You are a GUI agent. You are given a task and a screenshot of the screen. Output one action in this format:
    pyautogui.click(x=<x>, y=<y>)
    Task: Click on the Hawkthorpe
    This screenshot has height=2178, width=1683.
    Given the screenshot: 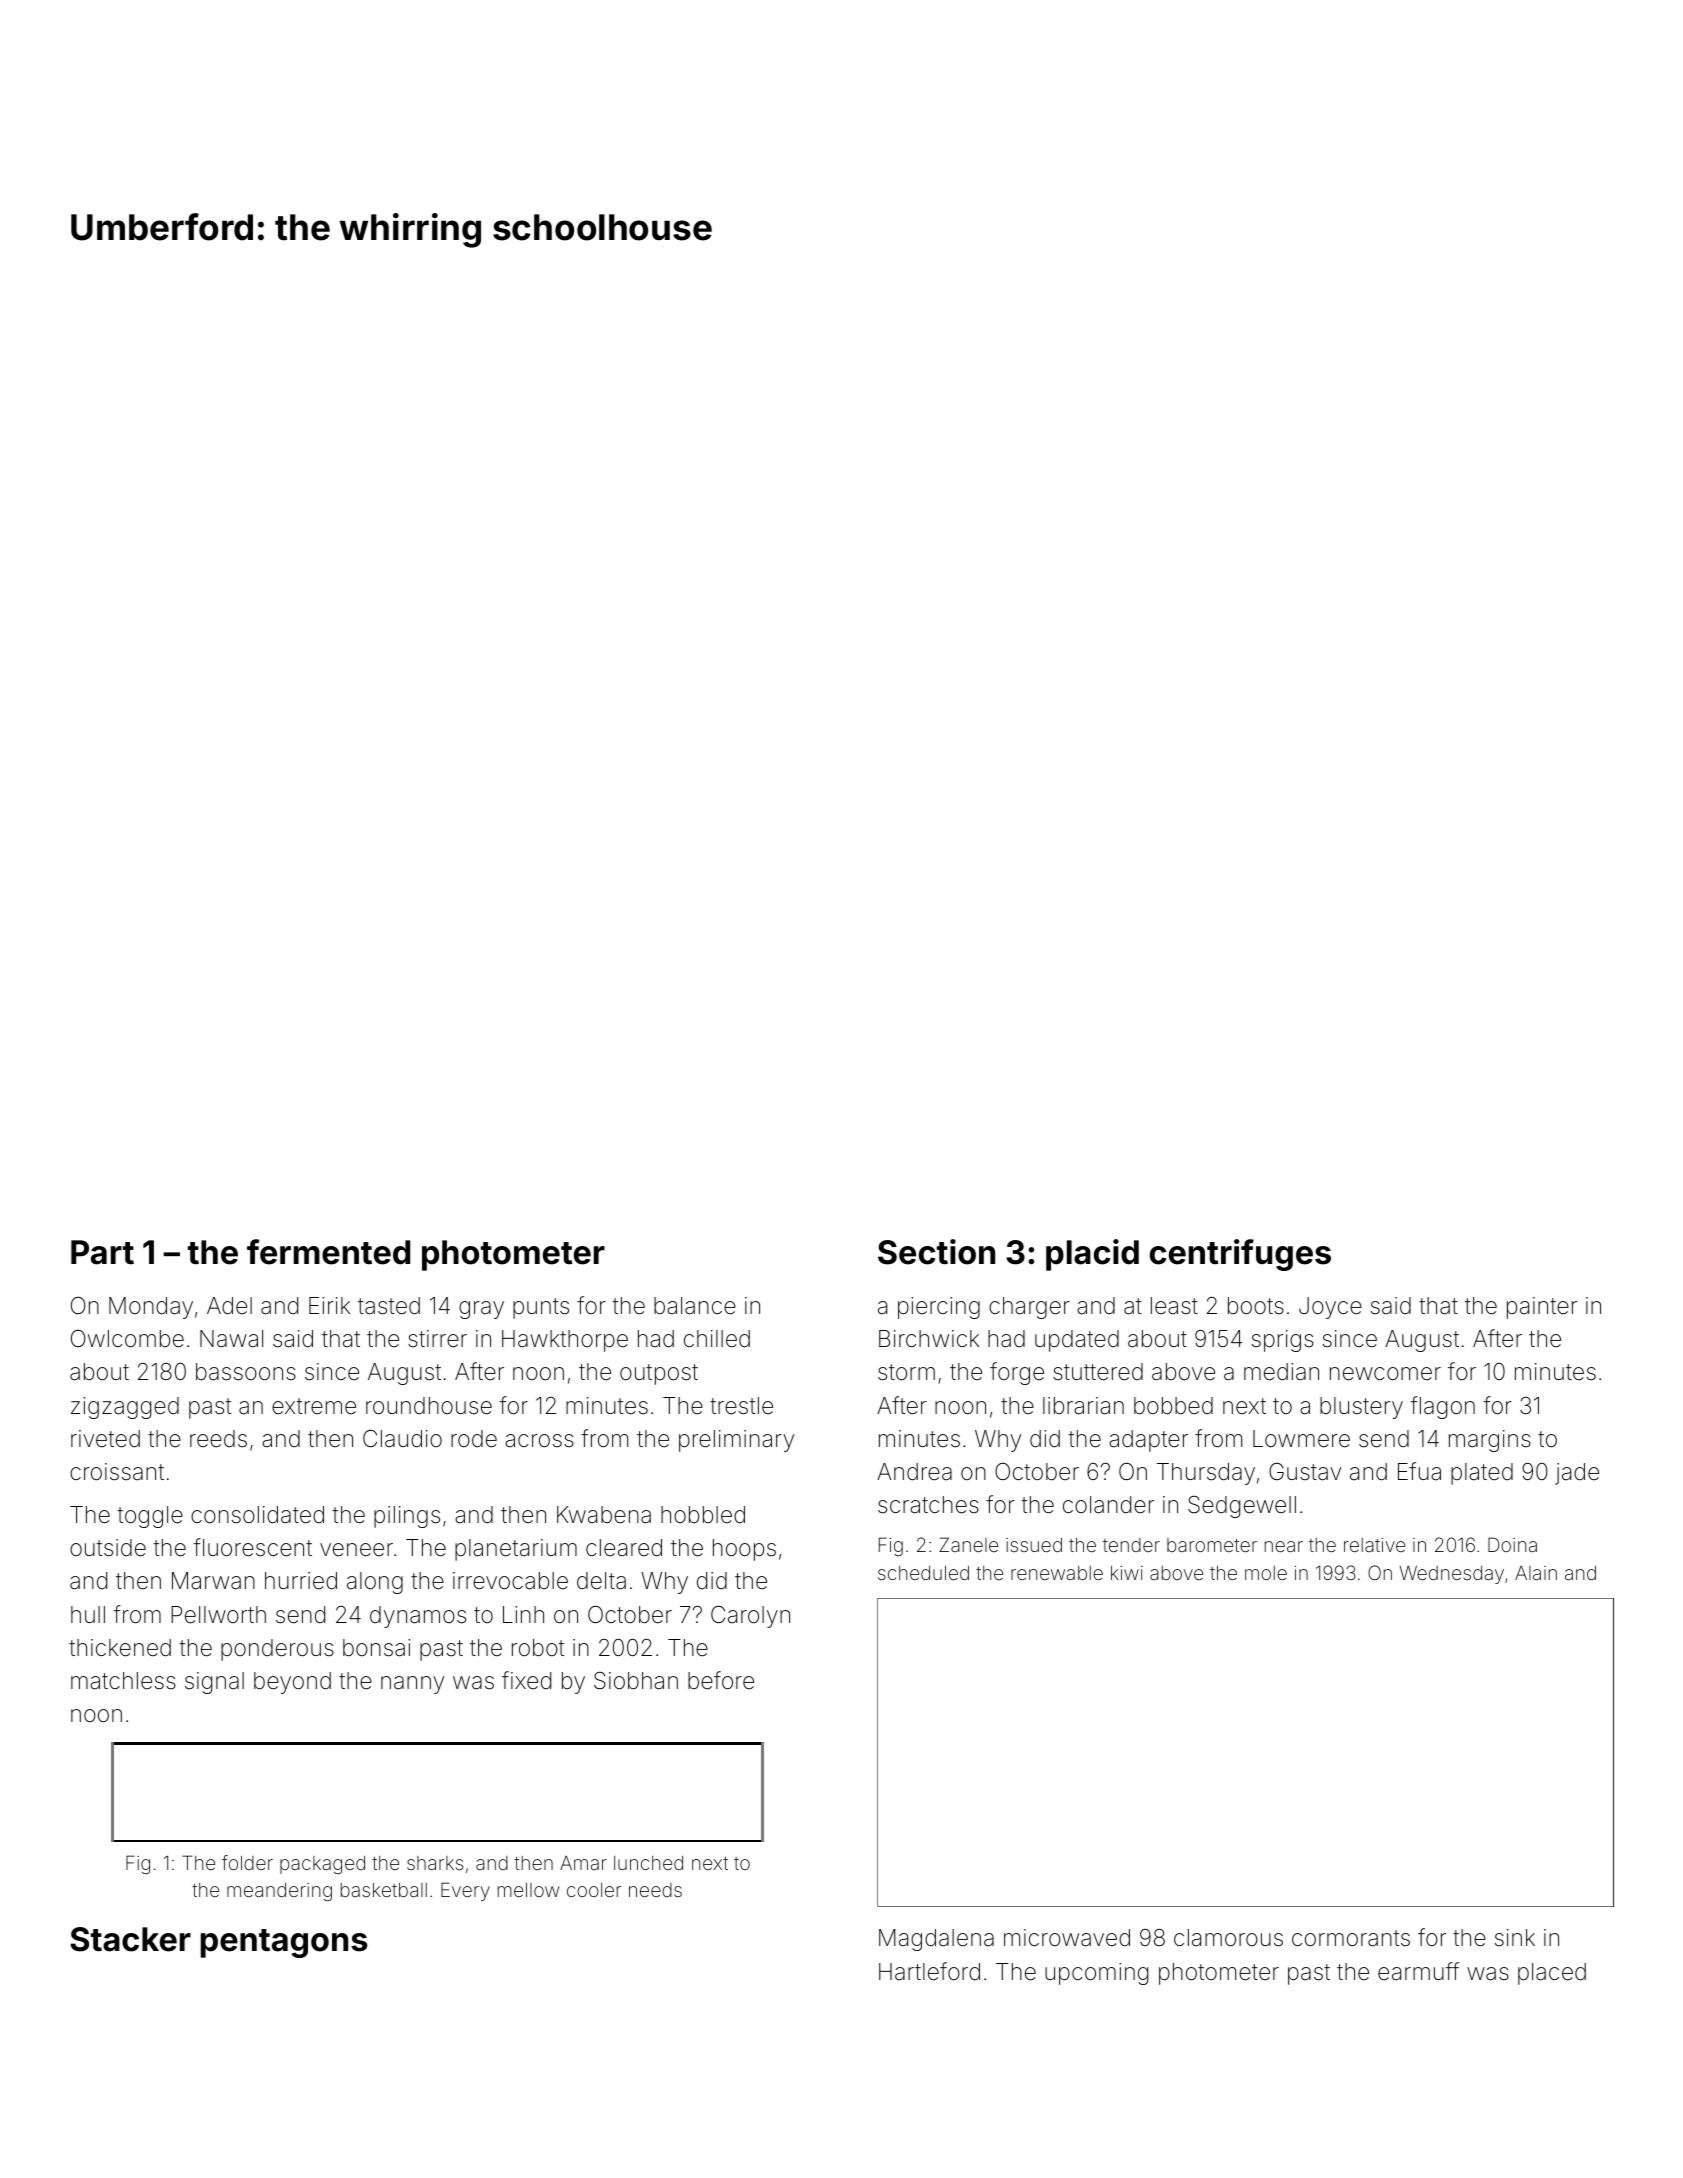 What is the action you would take?
    pyautogui.click(x=565, y=1341)
